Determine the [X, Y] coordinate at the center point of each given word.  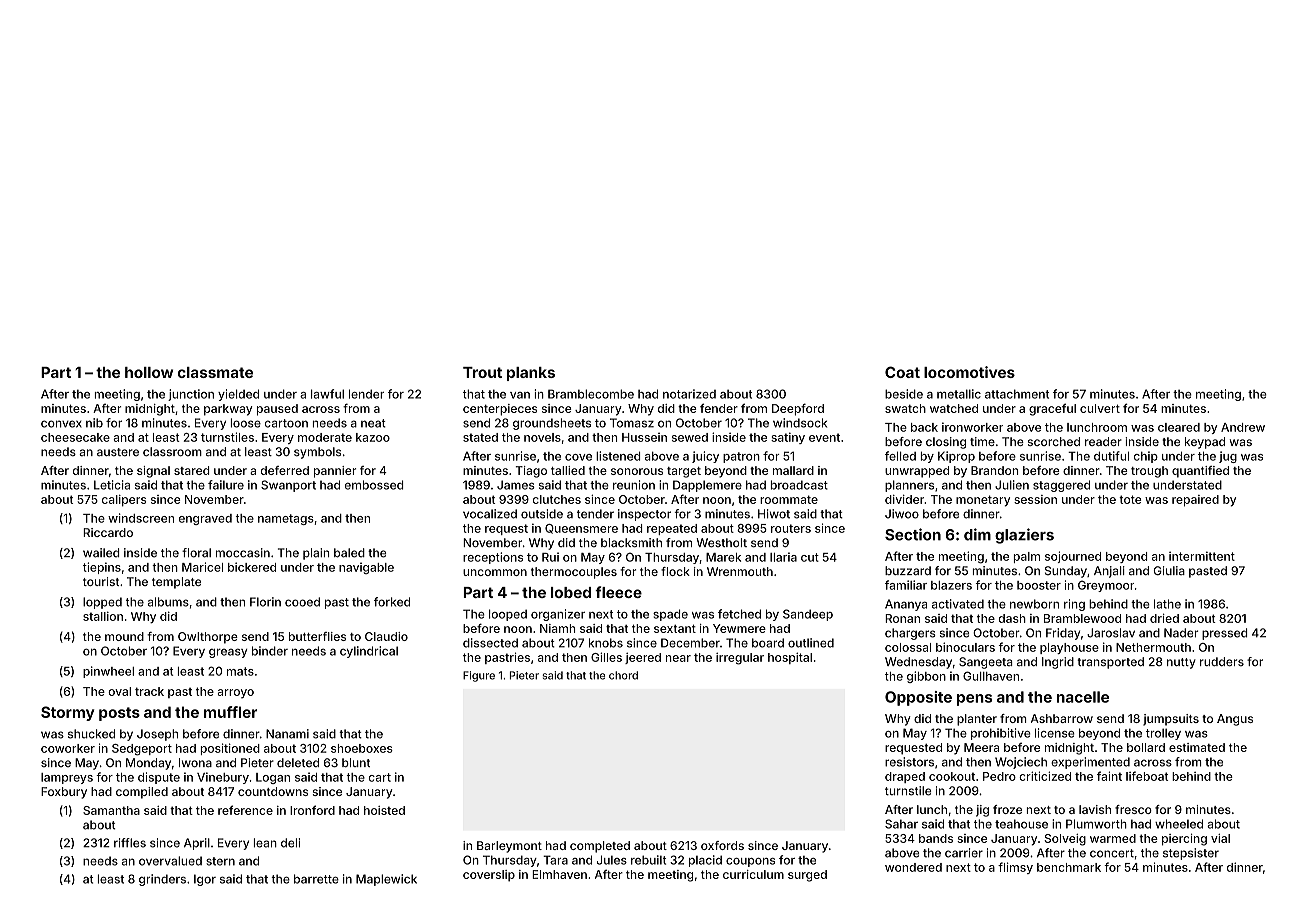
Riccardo [108, 532]
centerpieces [500, 410]
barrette [316, 879]
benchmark [1069, 867]
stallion [103, 616]
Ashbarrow [1062, 718]
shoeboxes [362, 748]
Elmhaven [559, 874]
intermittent [1202, 556]
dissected [490, 643]
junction [191, 395]
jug [1228, 457]
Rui [550, 557]
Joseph [157, 735]
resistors [909, 762]
